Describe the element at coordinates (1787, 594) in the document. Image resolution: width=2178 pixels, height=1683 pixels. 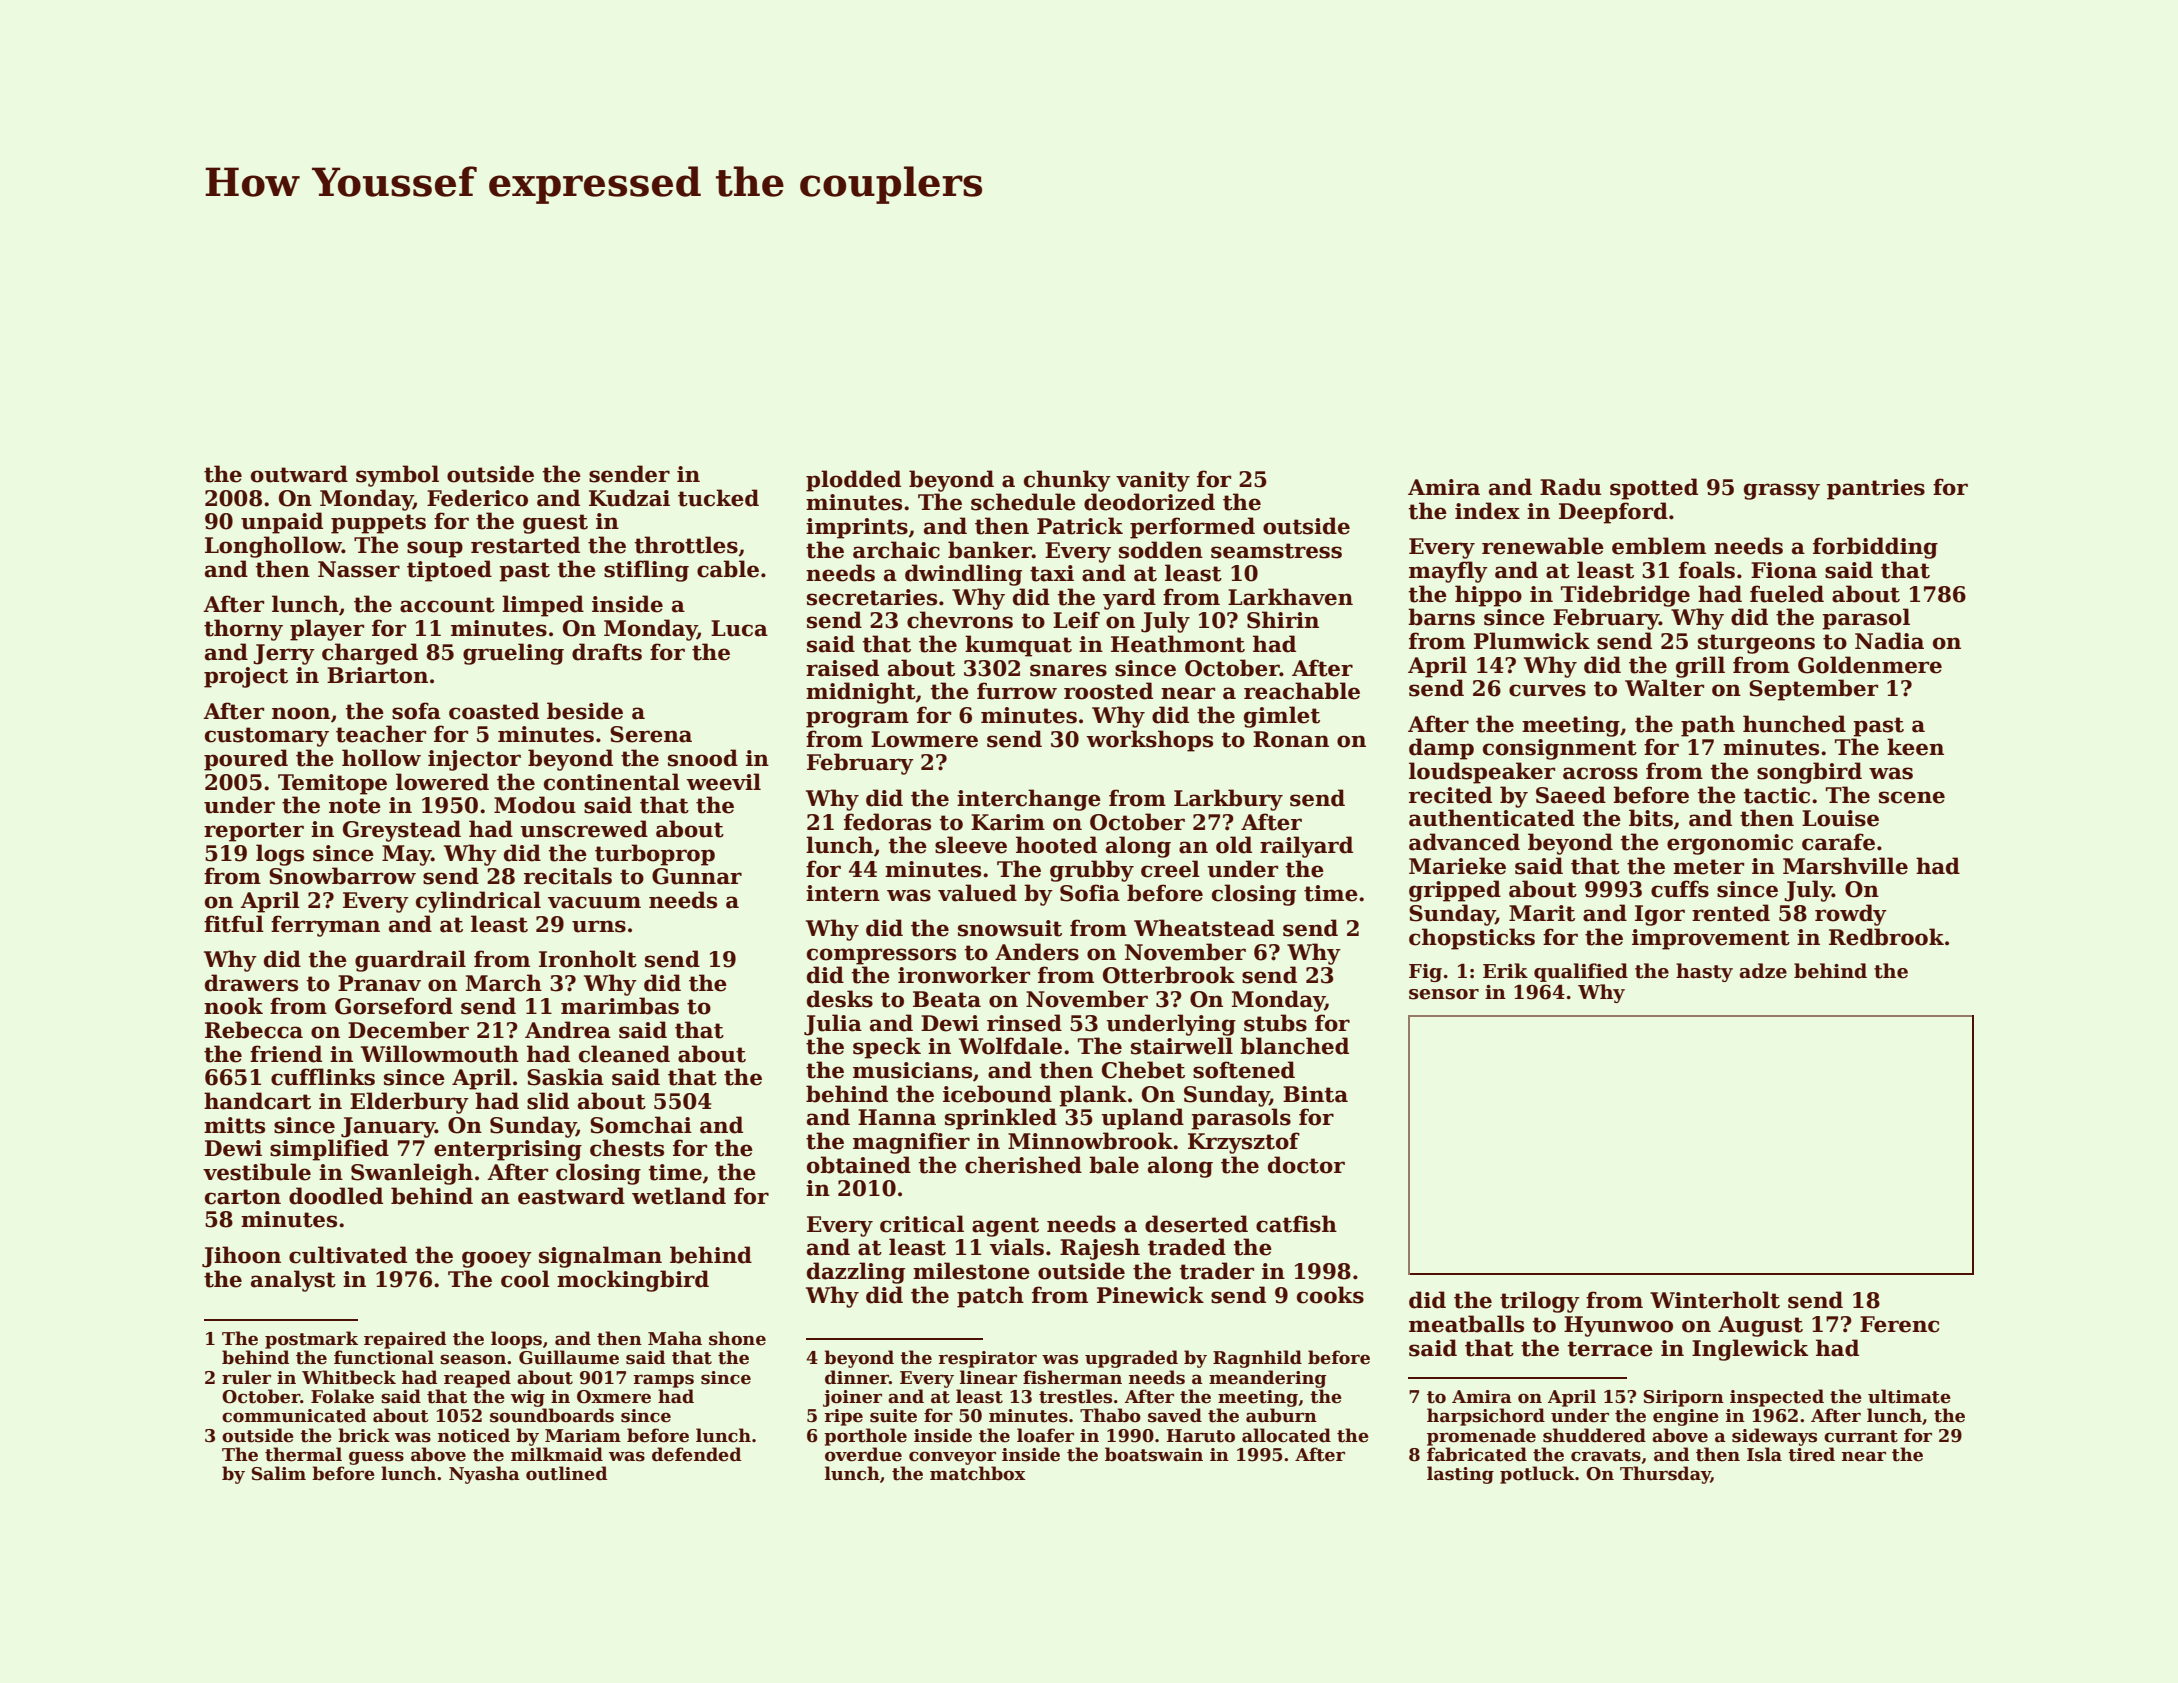
I see `fueled` at that location.
